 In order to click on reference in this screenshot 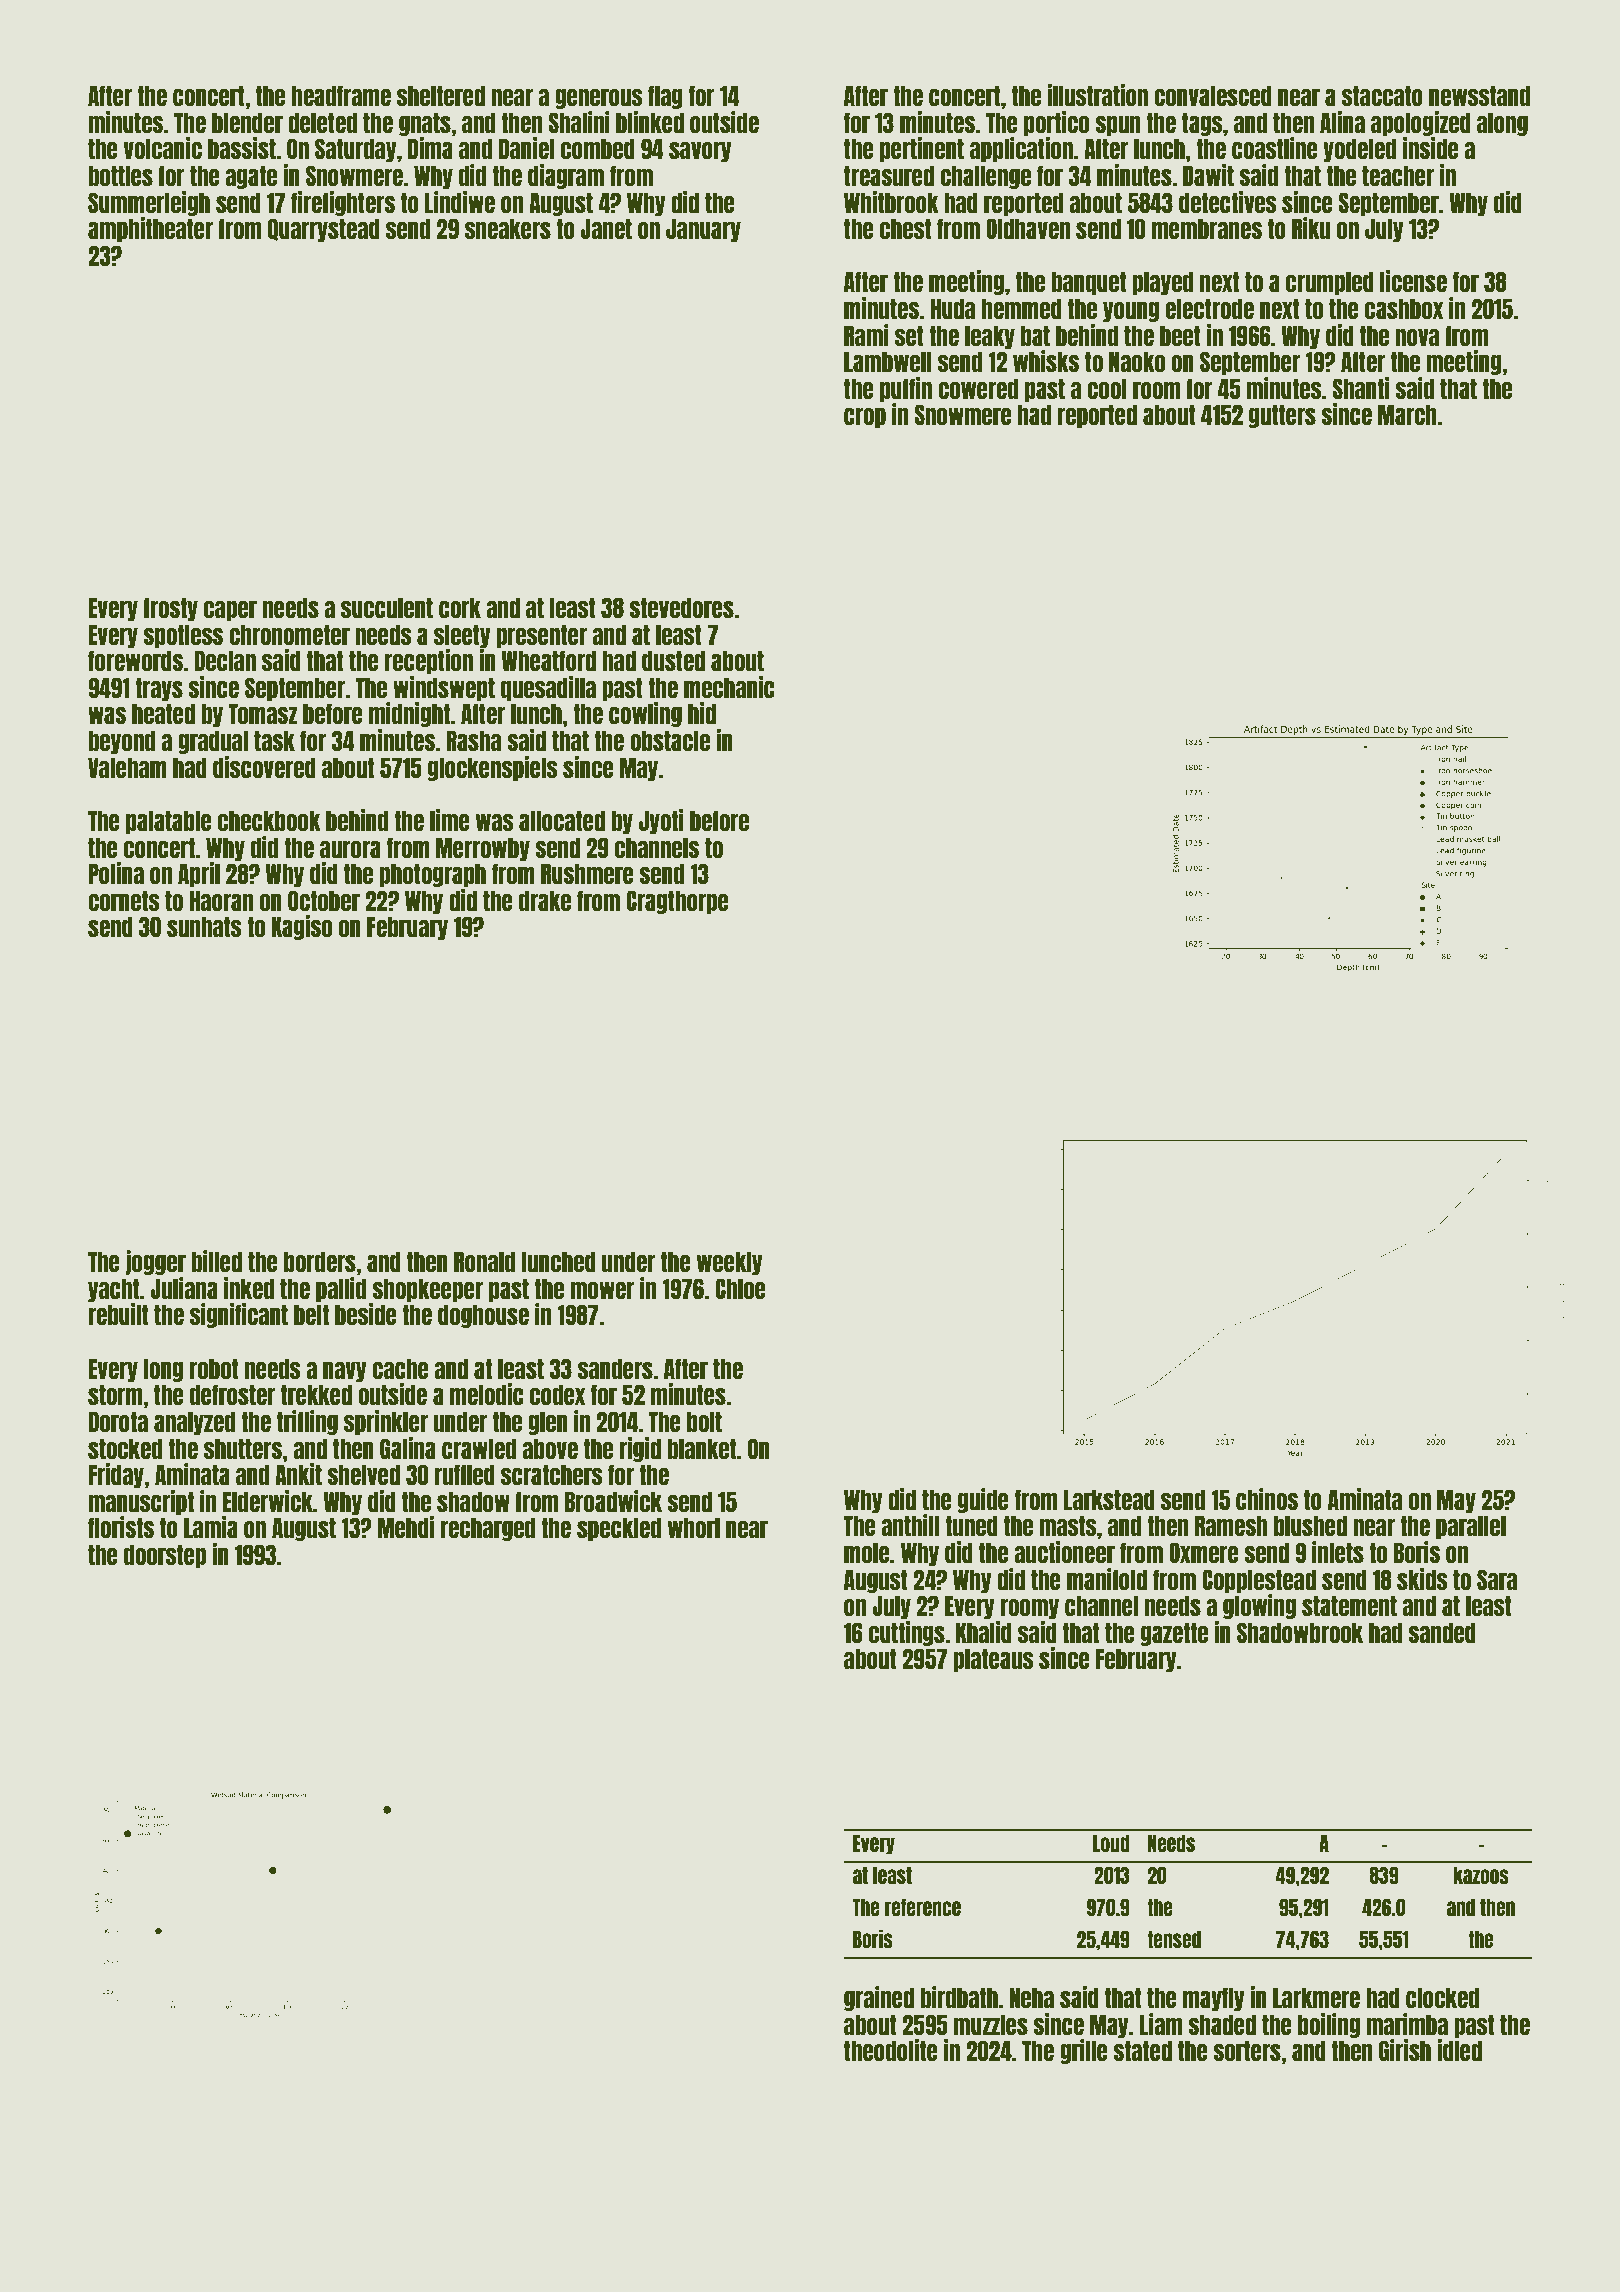, I will do `click(923, 1907)`.
